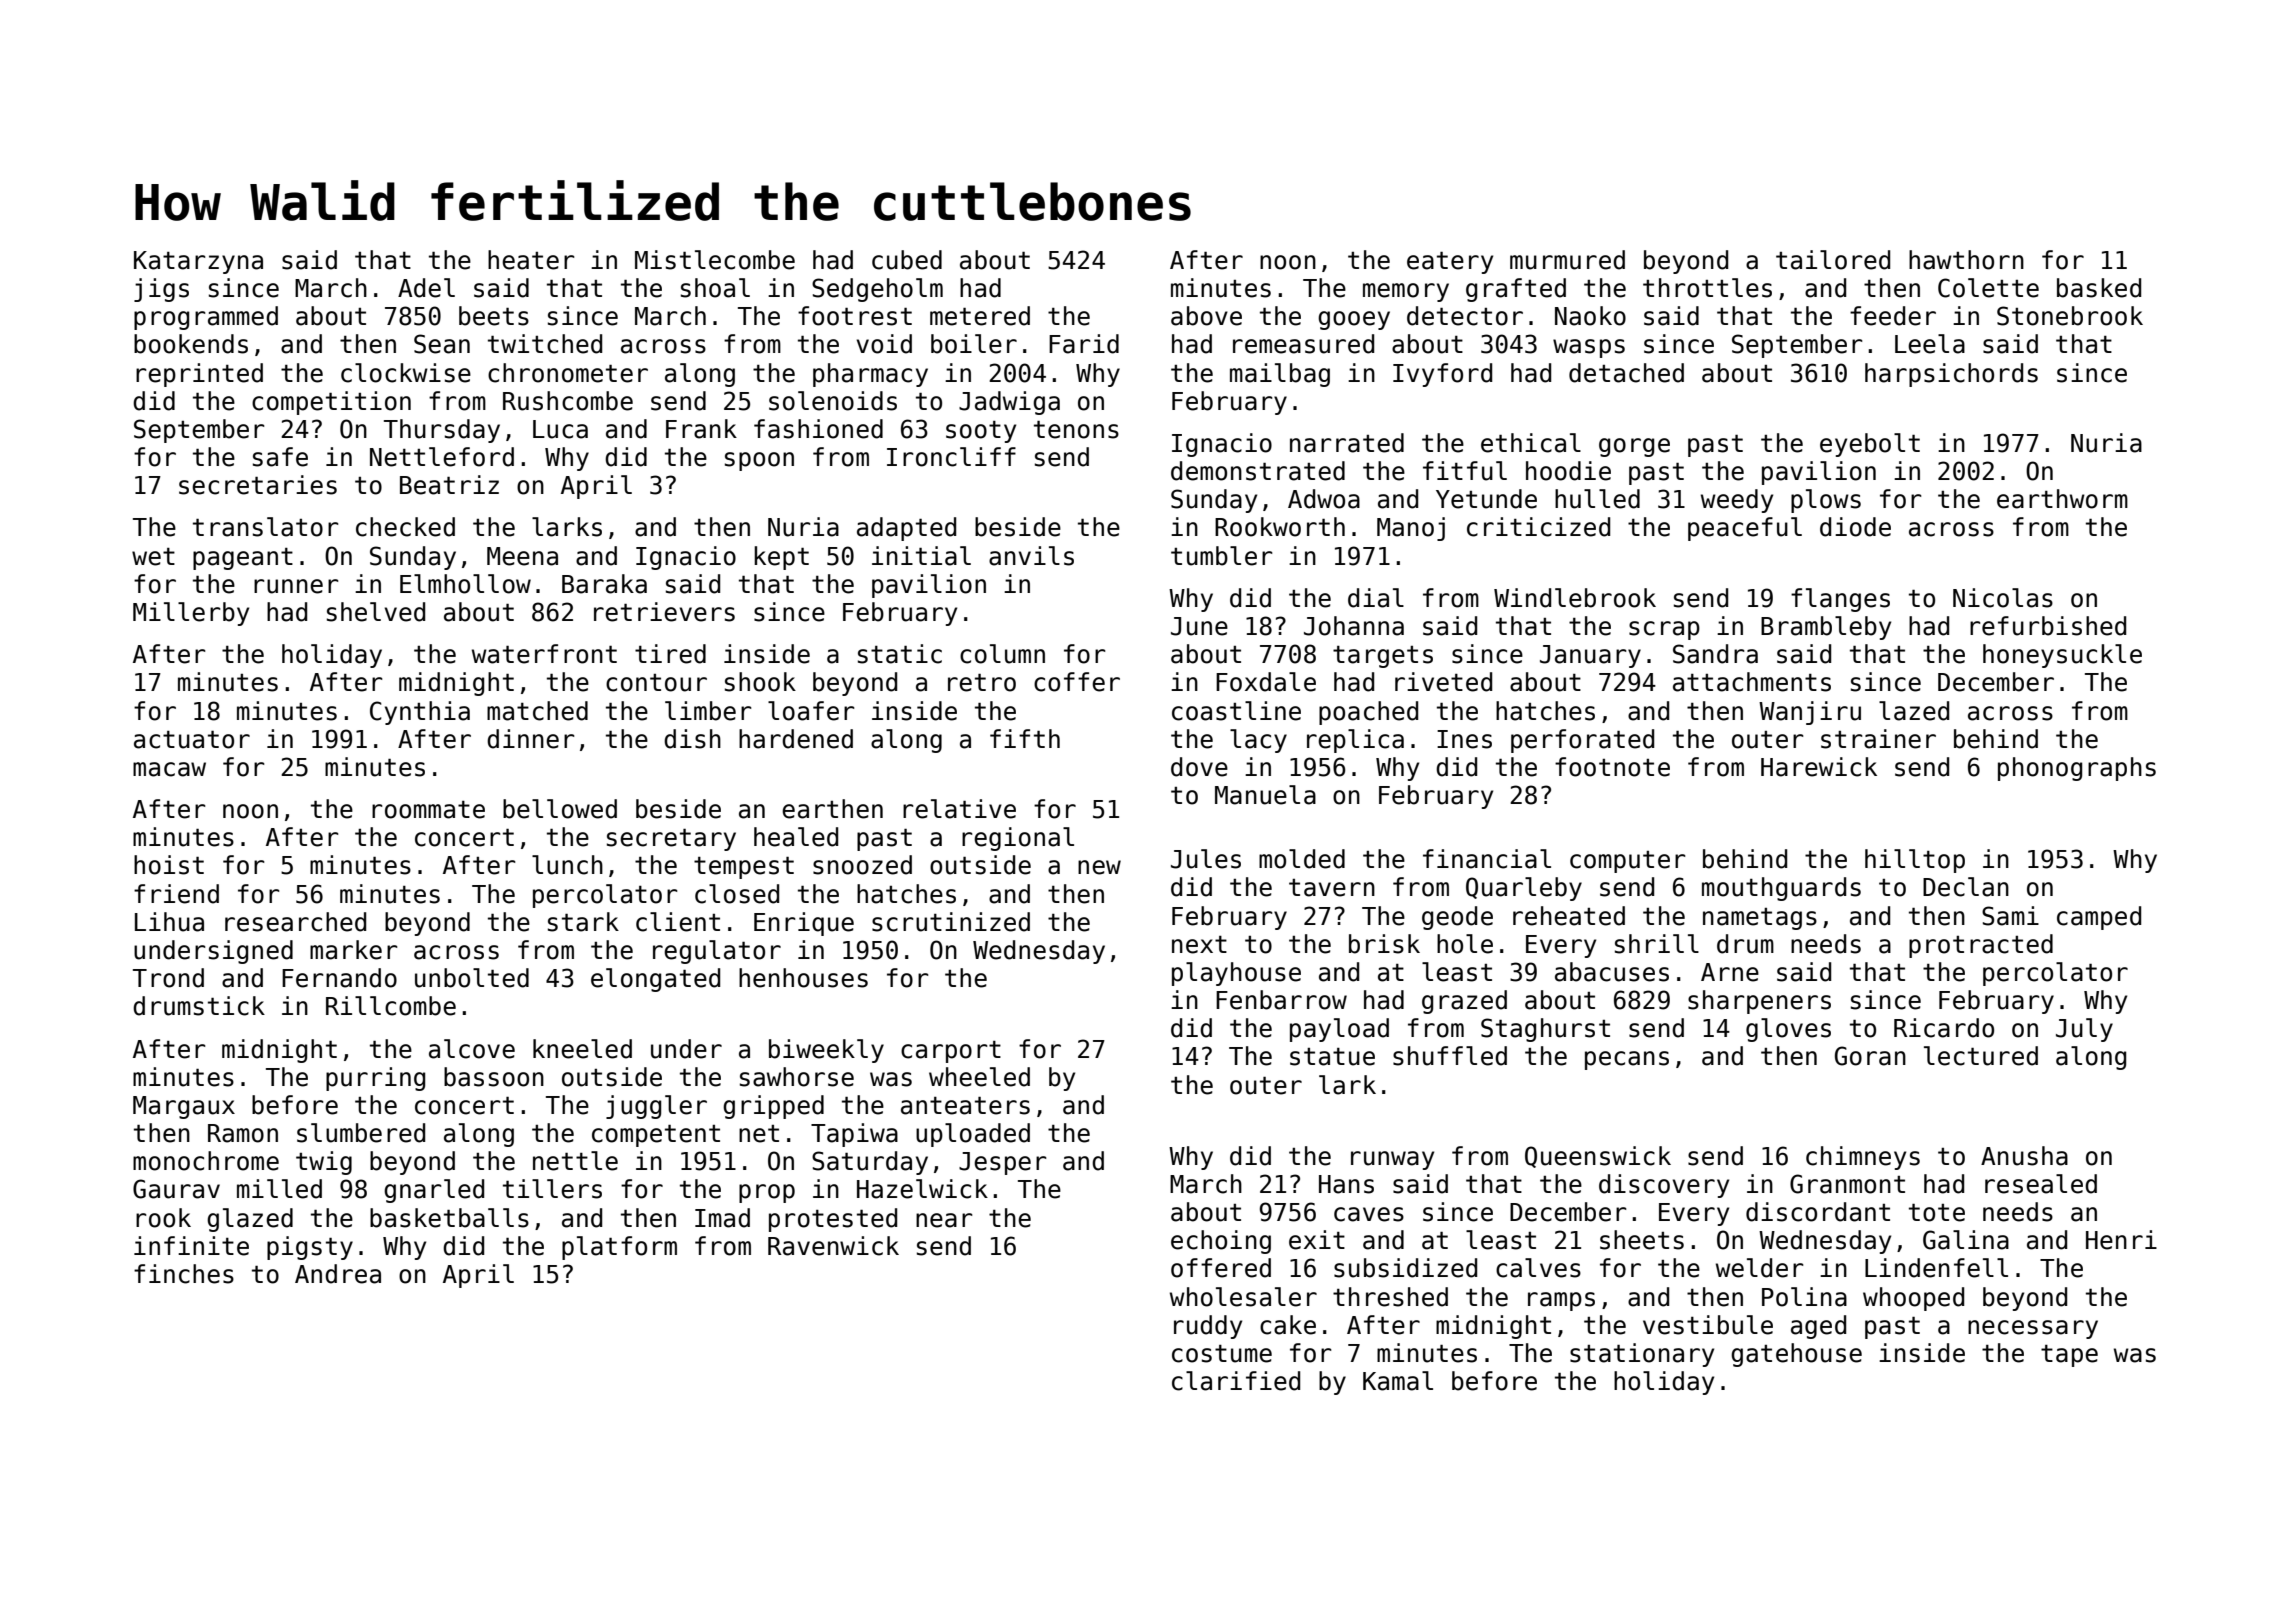  Describe the element at coordinates (1981, 946) in the document. I see `protracted` at that location.
